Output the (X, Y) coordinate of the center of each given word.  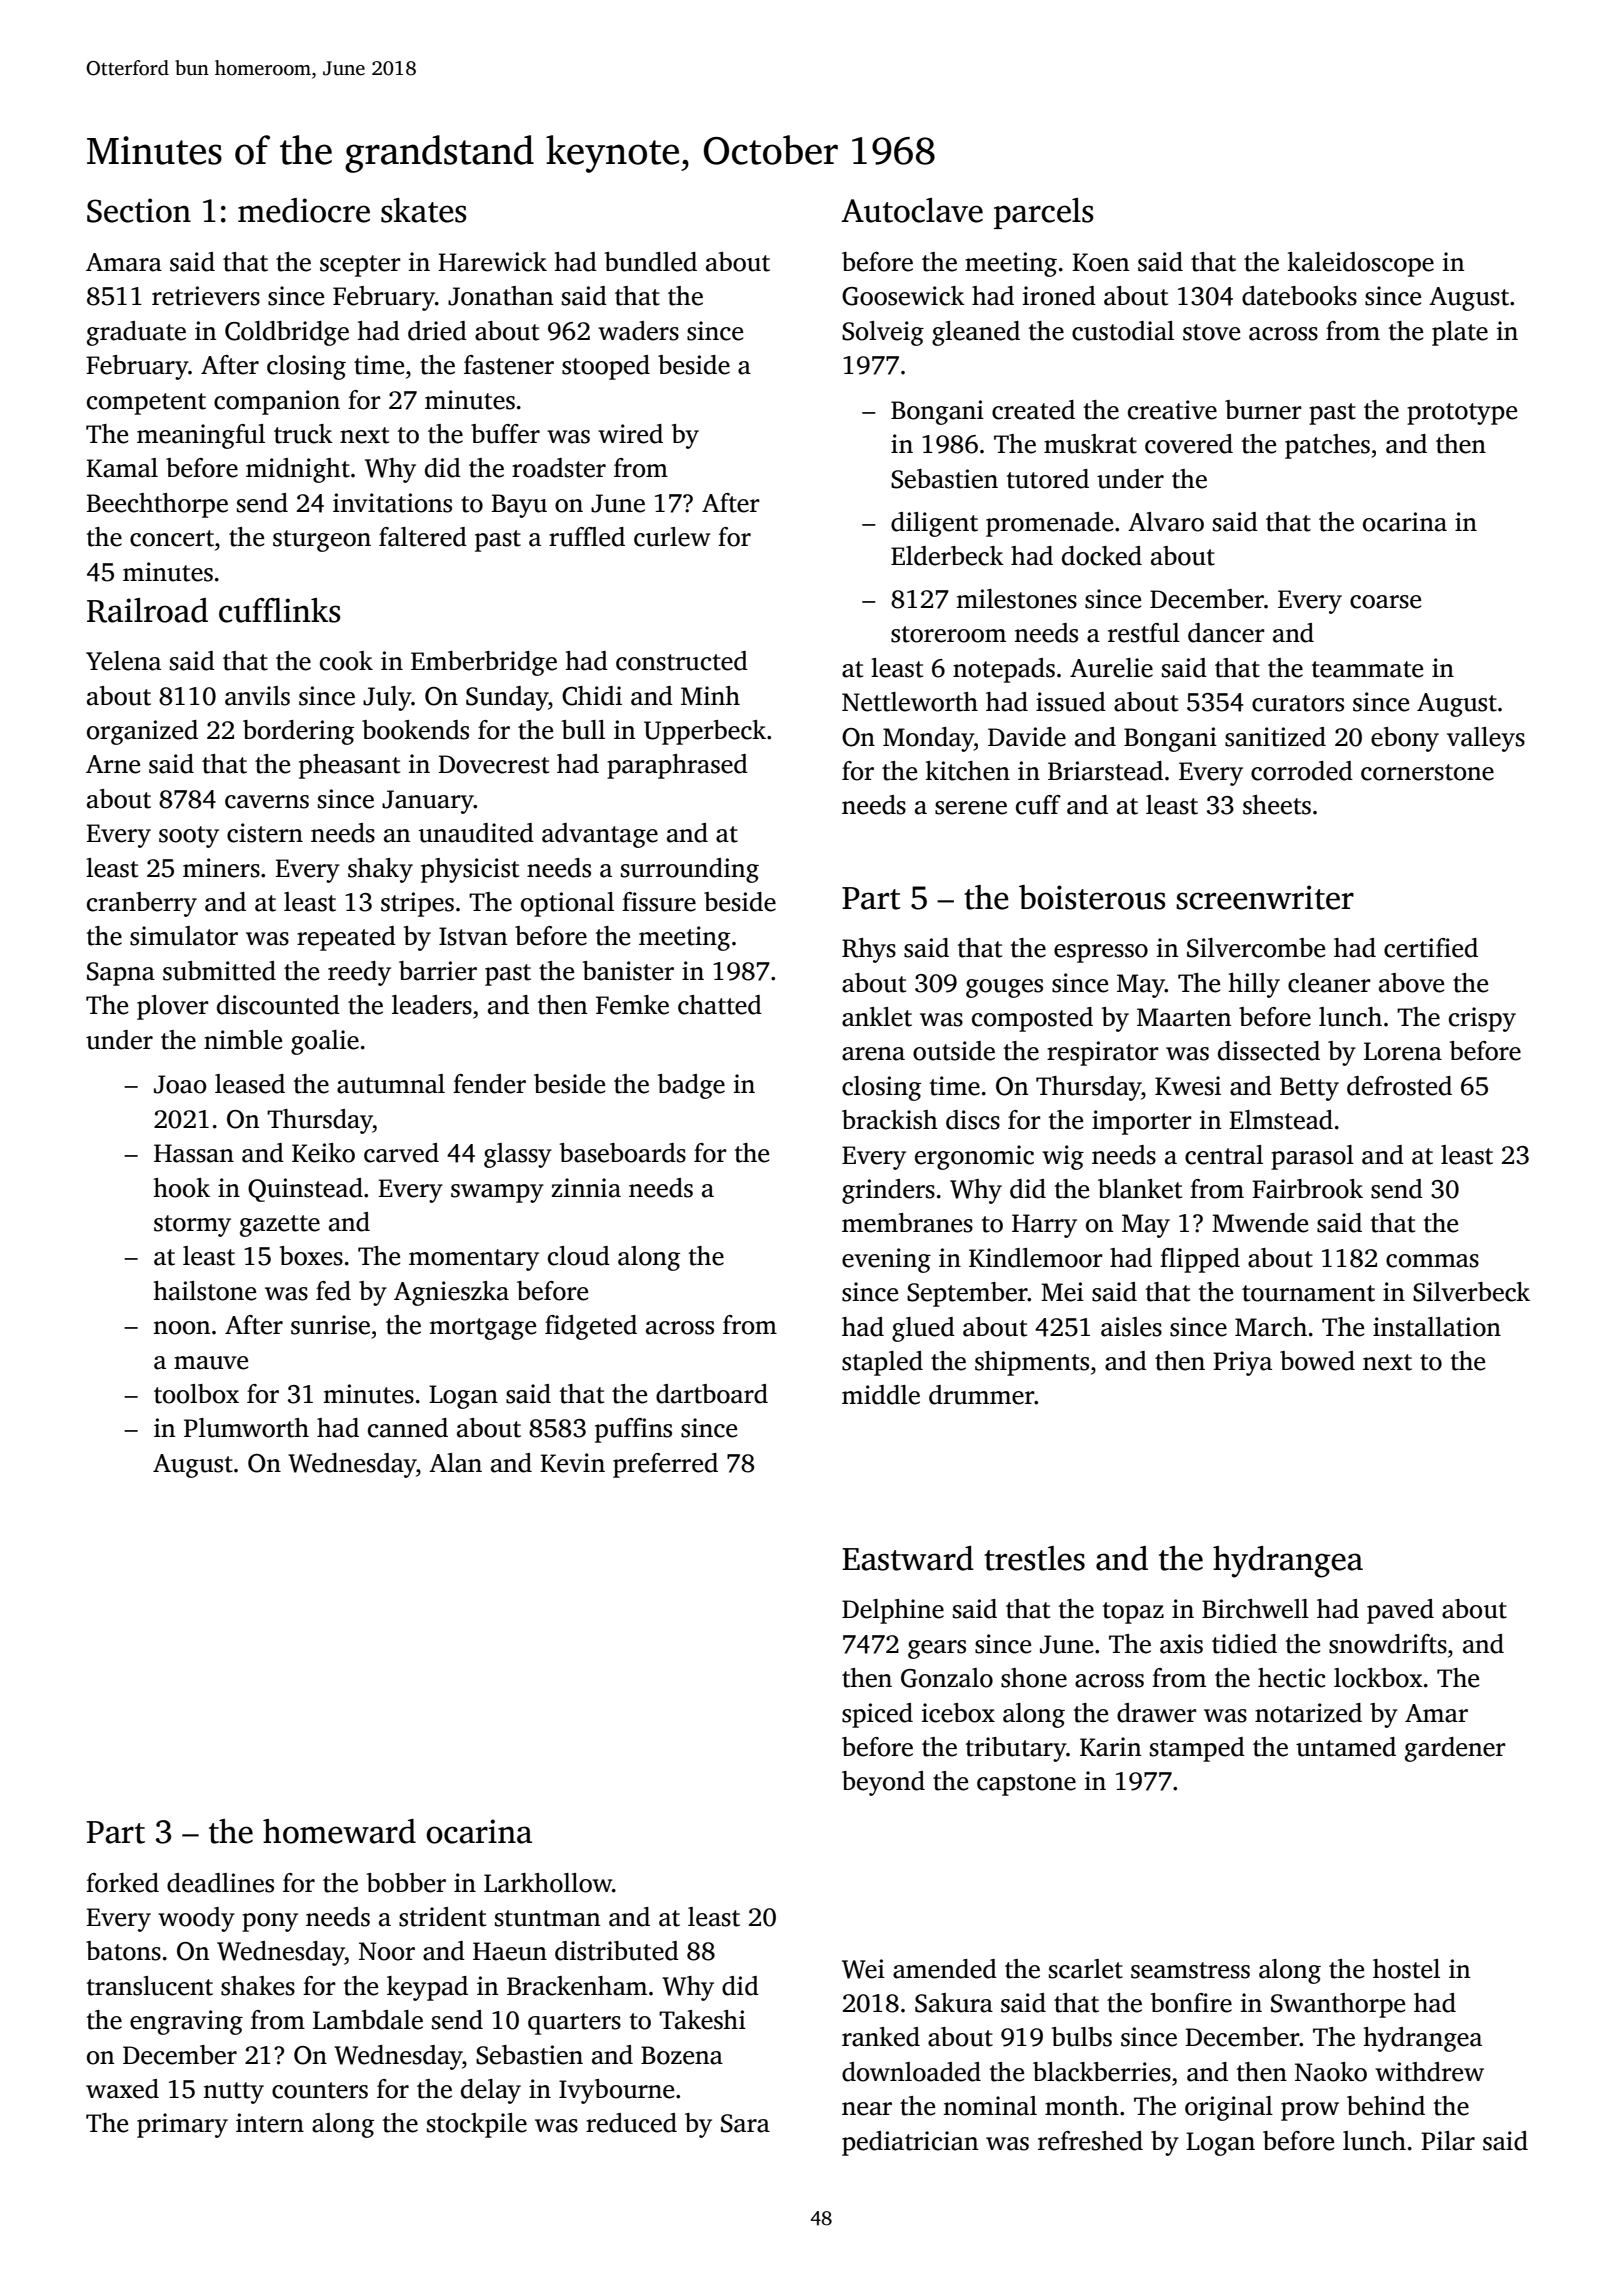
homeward (339, 1831)
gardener (1455, 1749)
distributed (617, 1951)
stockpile (477, 2125)
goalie (325, 1042)
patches (1327, 446)
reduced (631, 2123)
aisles (1131, 1327)
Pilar (1448, 2141)
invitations (392, 503)
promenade (1049, 524)
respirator (1103, 1053)
